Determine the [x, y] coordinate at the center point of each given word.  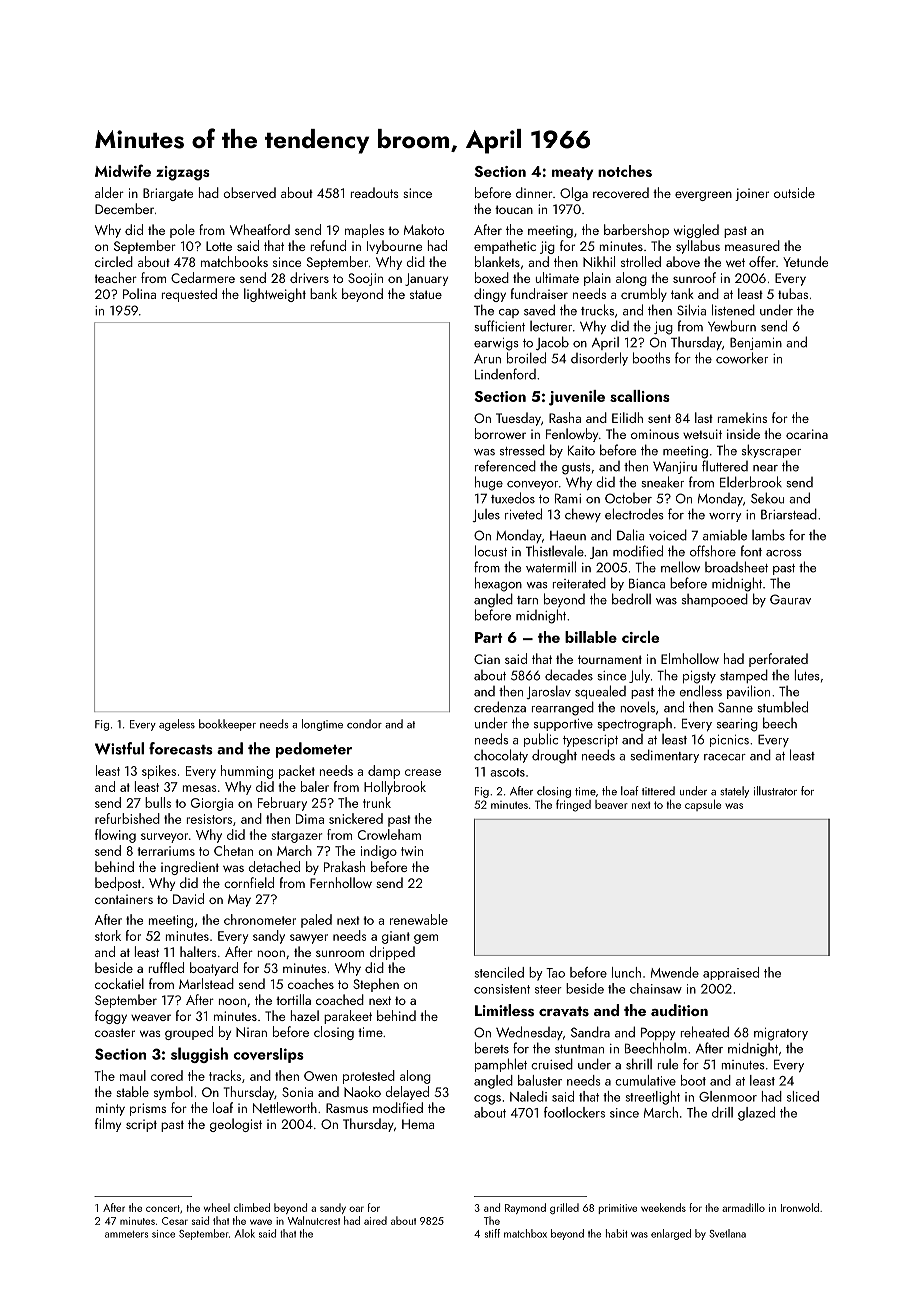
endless [701, 691]
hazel [305, 1015]
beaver [611, 804]
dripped [392, 953]
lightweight [275, 295]
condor [364, 724]
